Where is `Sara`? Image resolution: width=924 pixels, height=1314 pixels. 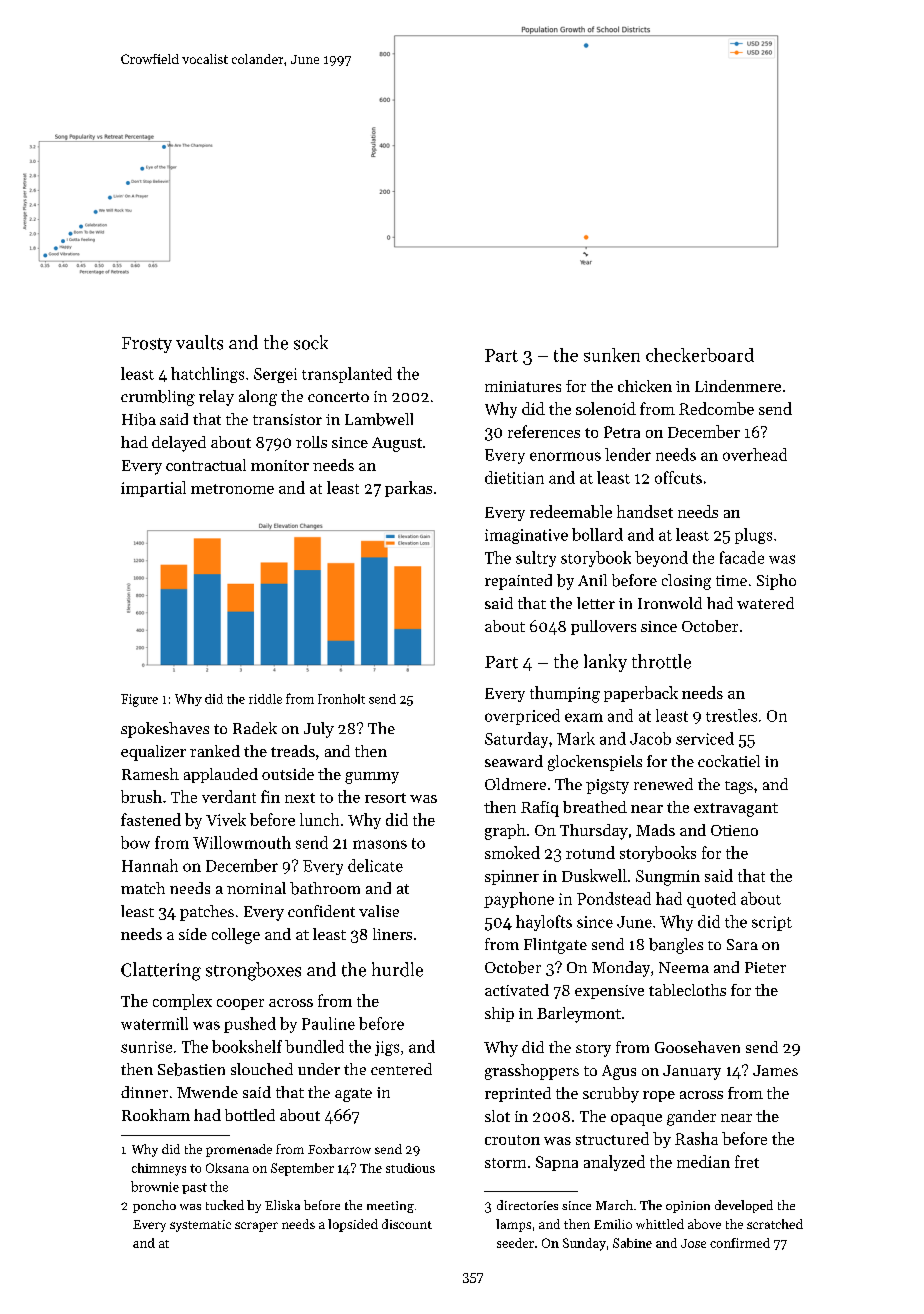
Sara is located at coordinates (742, 944).
